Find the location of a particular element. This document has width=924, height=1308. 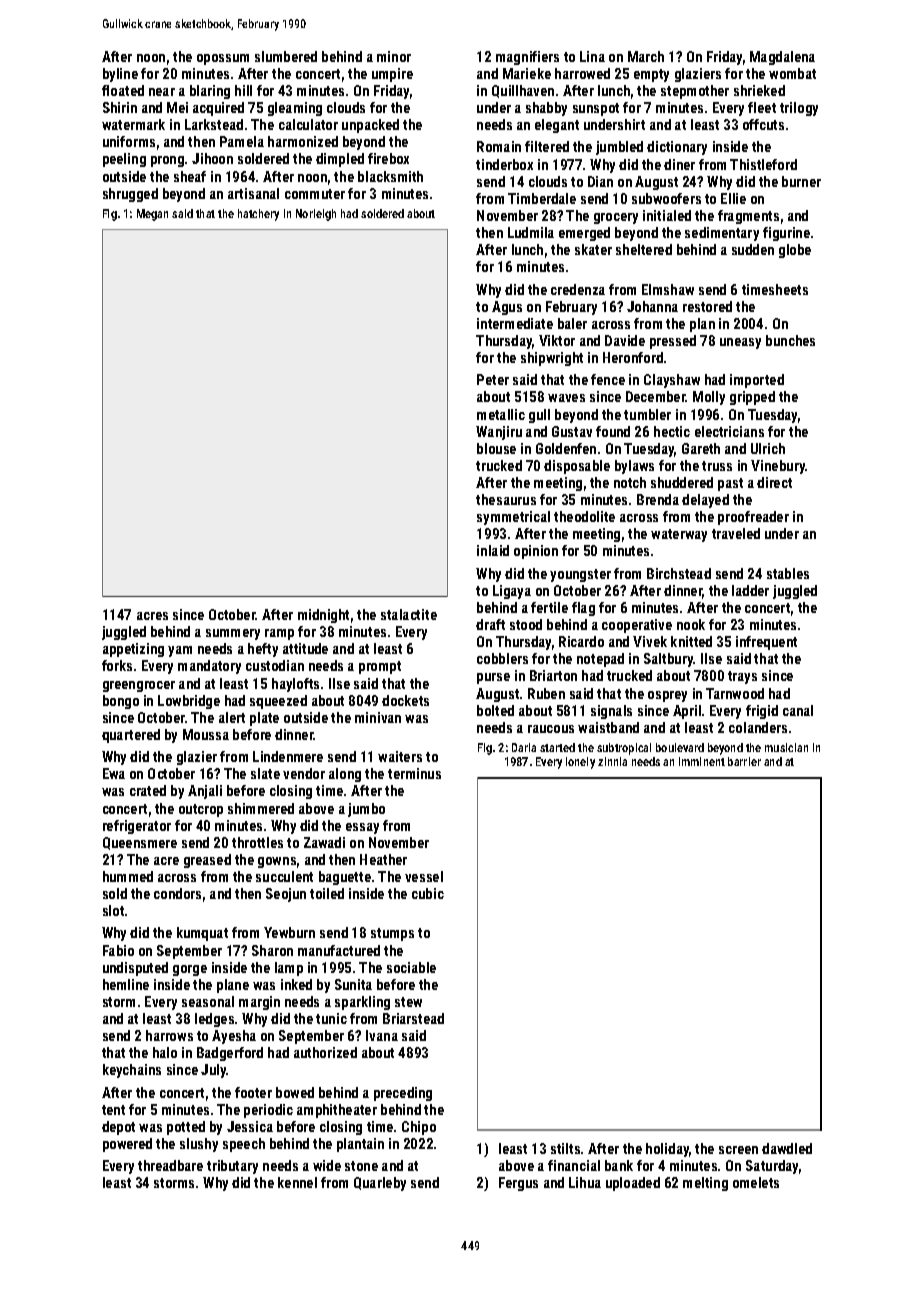

Jihoon is located at coordinates (212, 158).
